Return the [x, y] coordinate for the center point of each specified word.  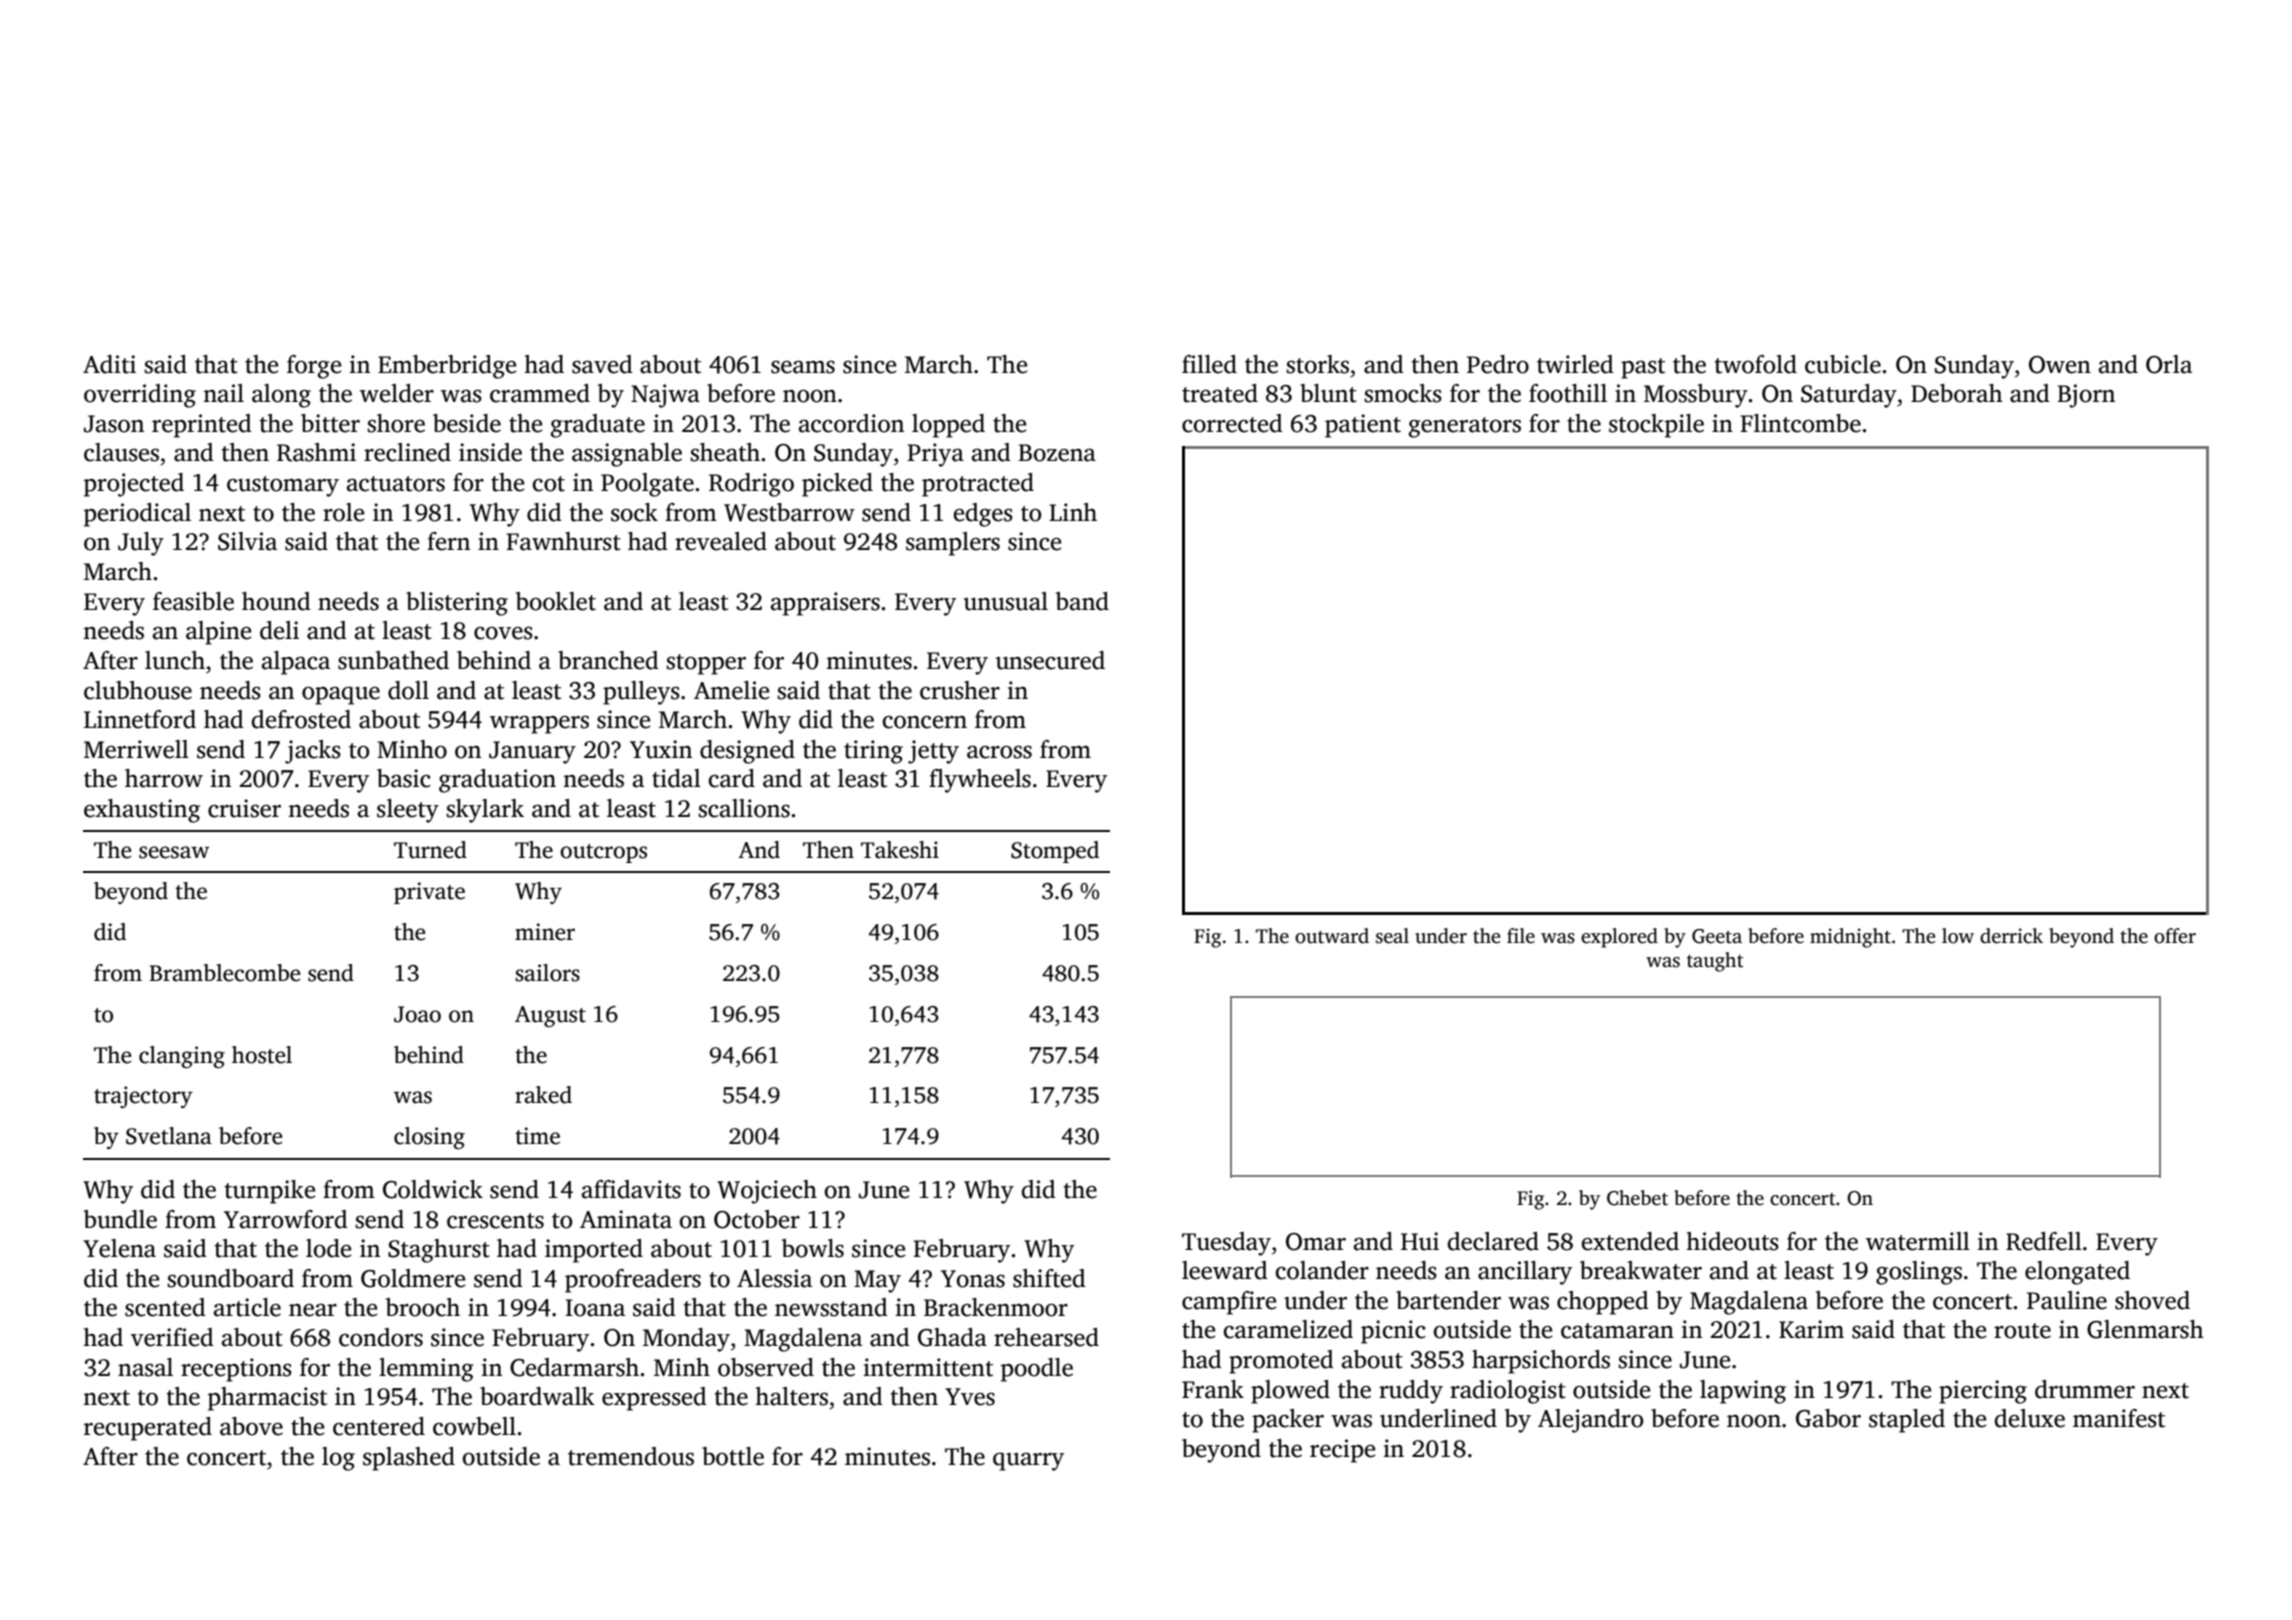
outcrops [603, 853]
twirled [1575, 364]
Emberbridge [447, 367]
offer [2175, 936]
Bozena [1057, 453]
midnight [1850, 938]
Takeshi [900, 850]
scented [165, 1307]
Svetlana [169, 1136]
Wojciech [767, 1192]
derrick [2011, 936]
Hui [1420, 1241]
